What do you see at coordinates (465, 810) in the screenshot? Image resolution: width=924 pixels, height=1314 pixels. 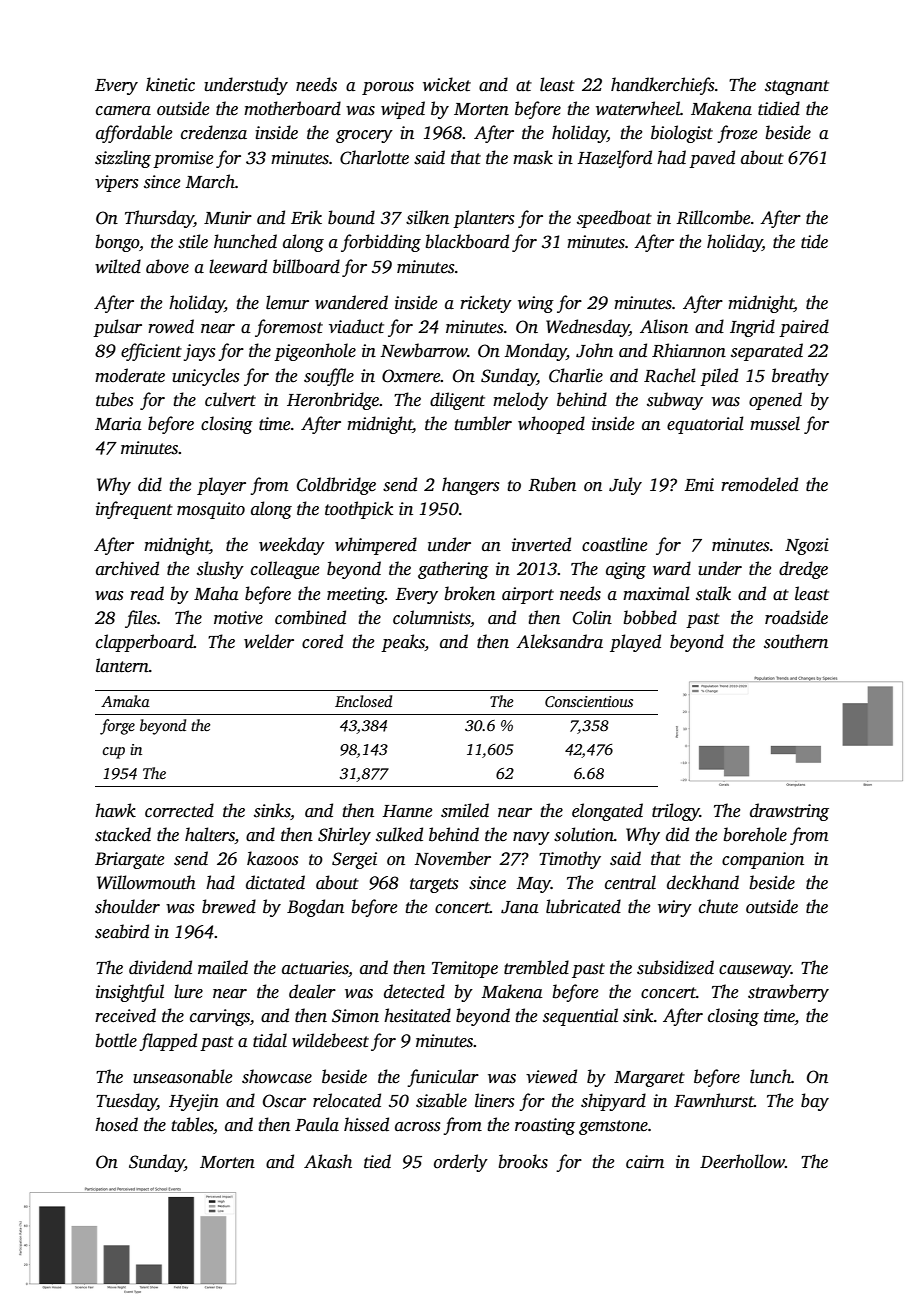 I see `smiled` at bounding box center [465, 810].
